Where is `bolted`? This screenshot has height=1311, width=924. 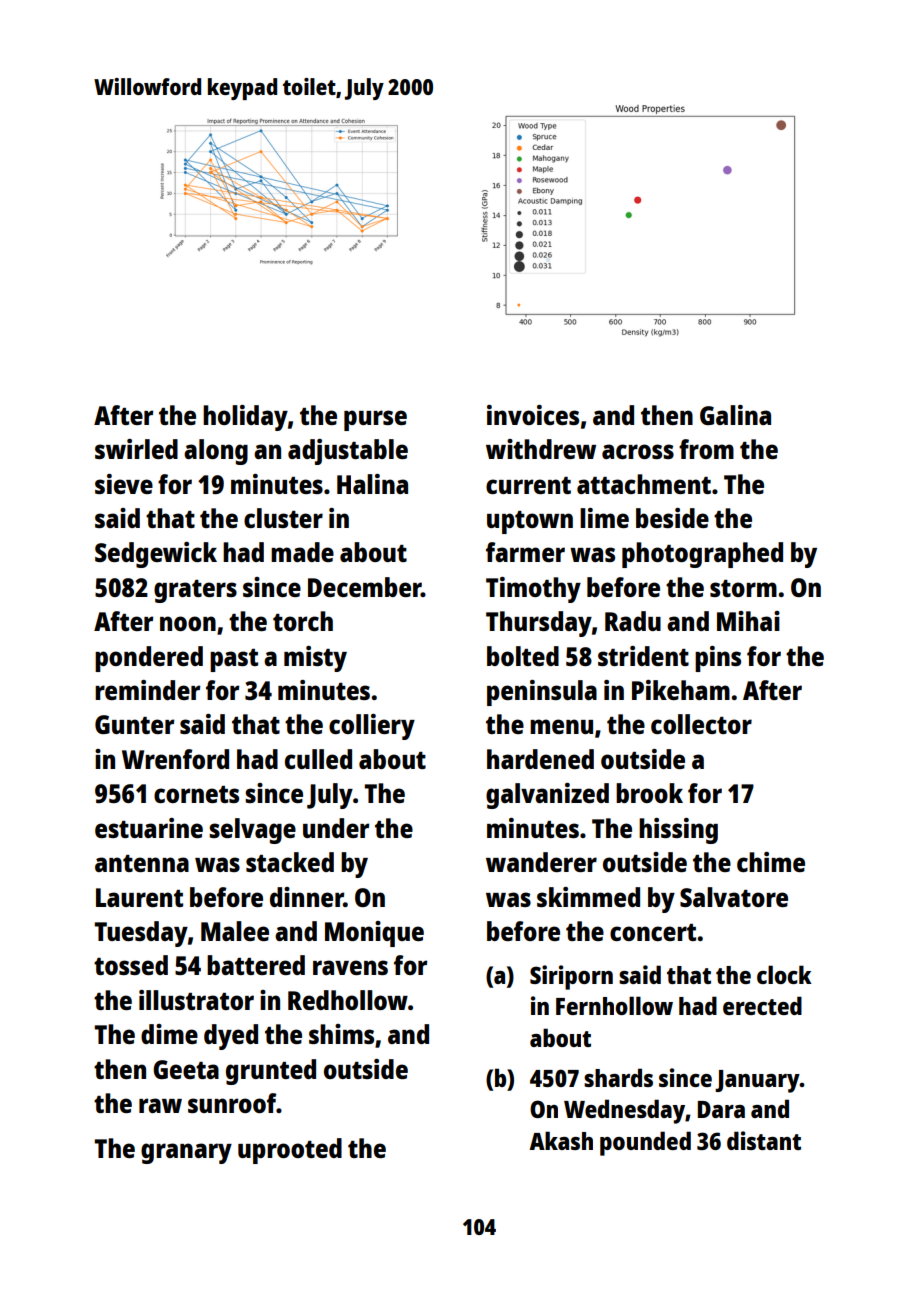 bolted is located at coordinates (523, 656).
